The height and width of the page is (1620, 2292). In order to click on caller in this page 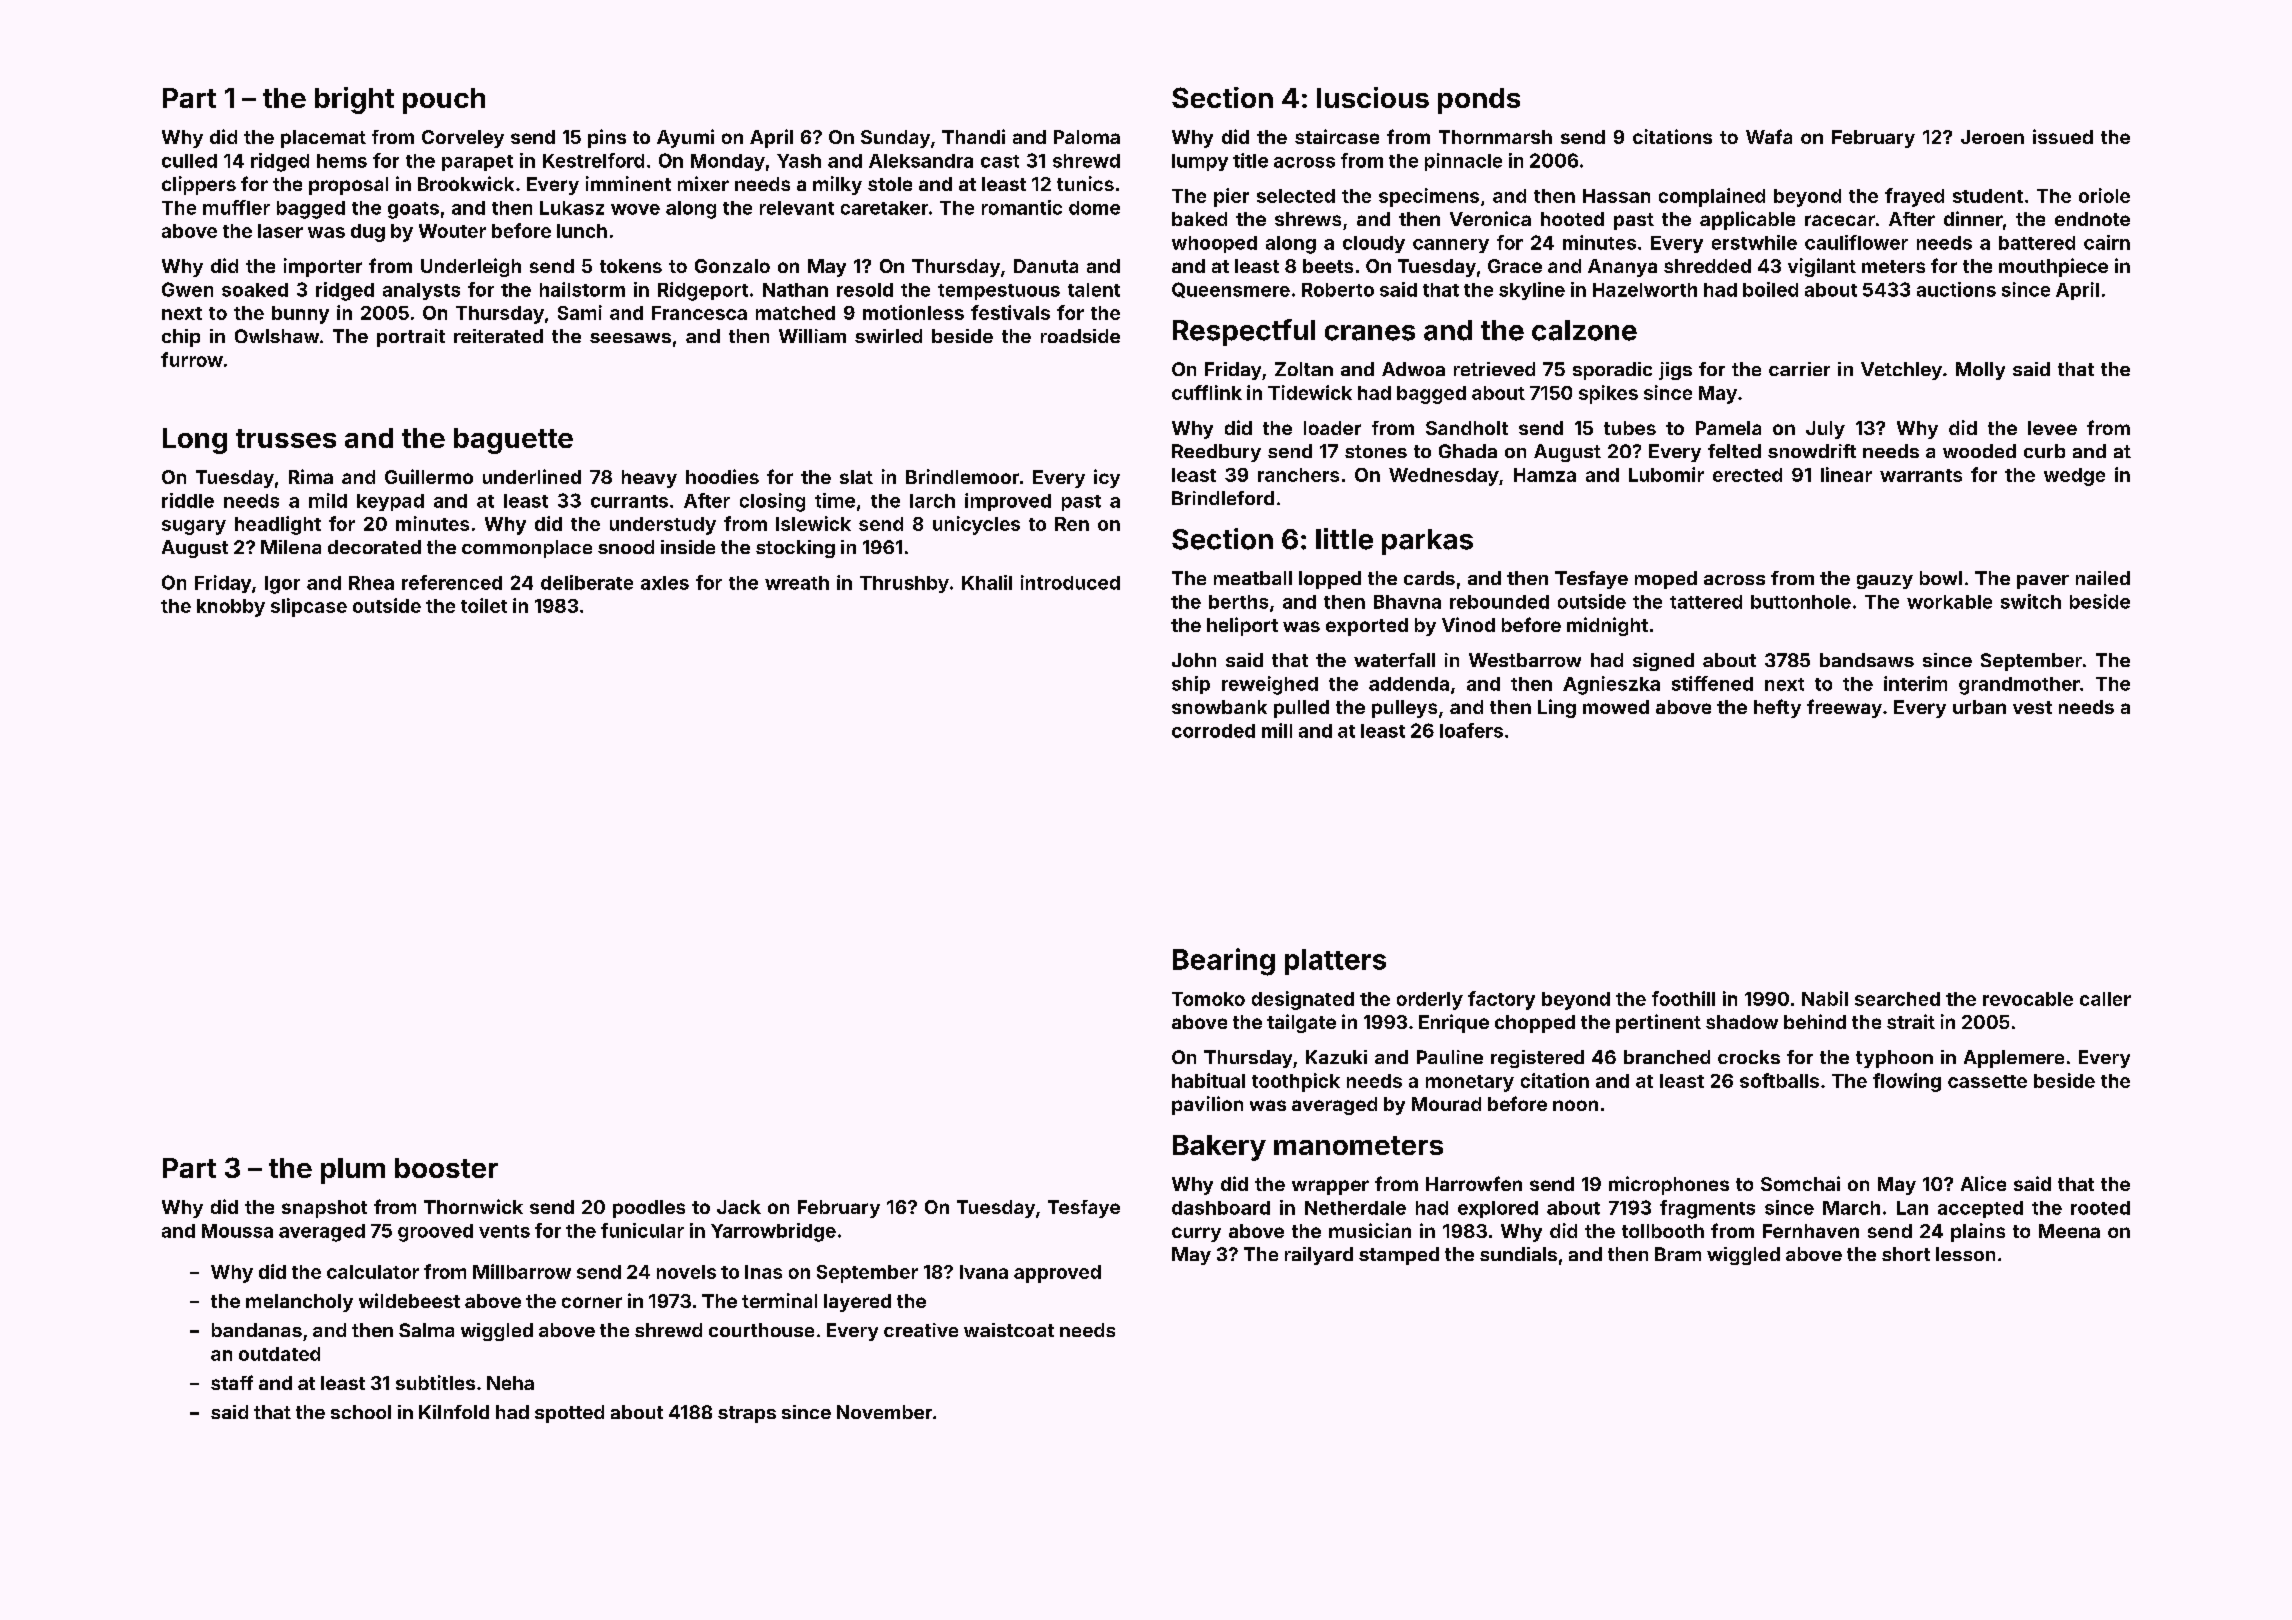, I will do `click(2105, 999)`.
